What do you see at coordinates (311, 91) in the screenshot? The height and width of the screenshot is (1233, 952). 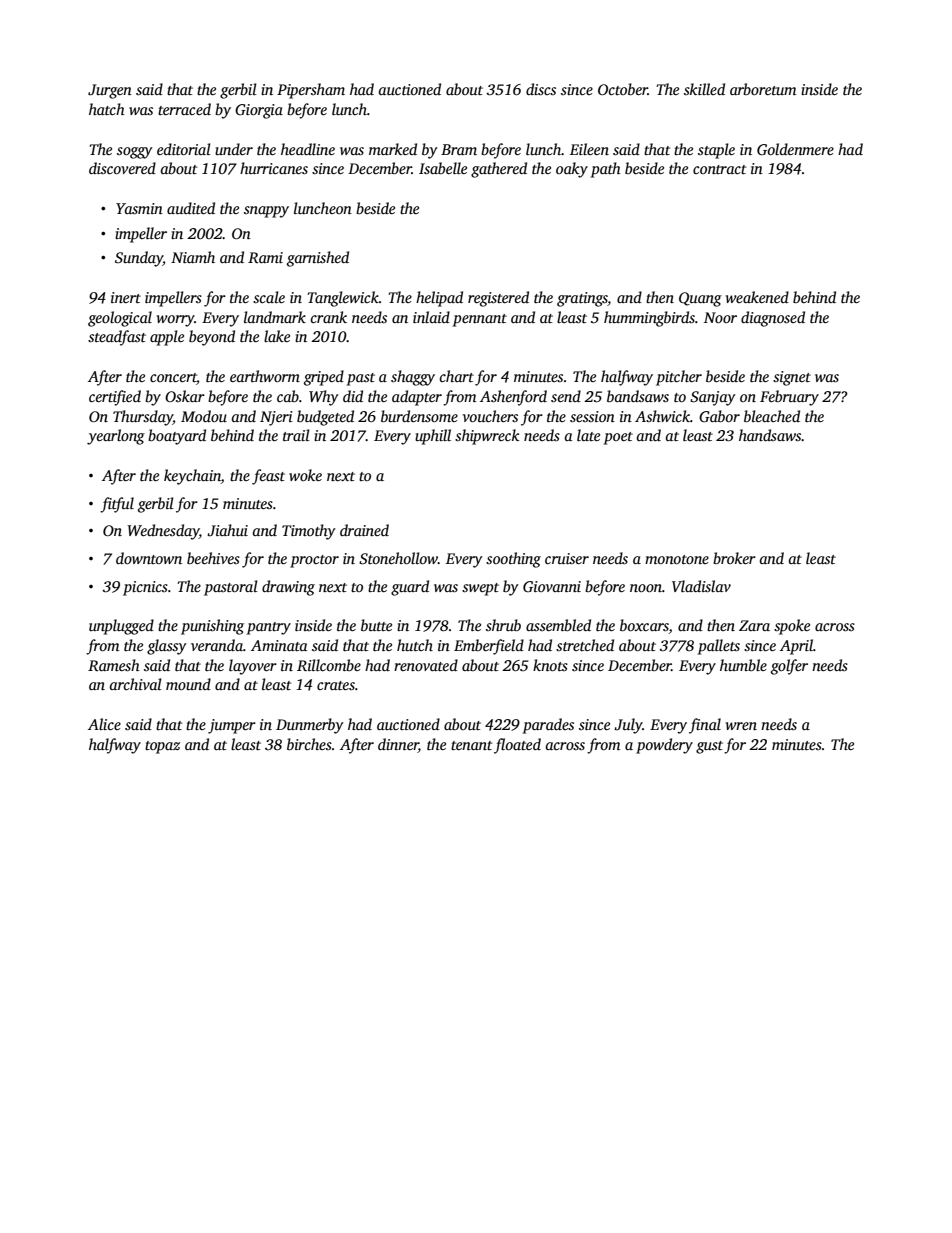 I see `Pipersham` at bounding box center [311, 91].
